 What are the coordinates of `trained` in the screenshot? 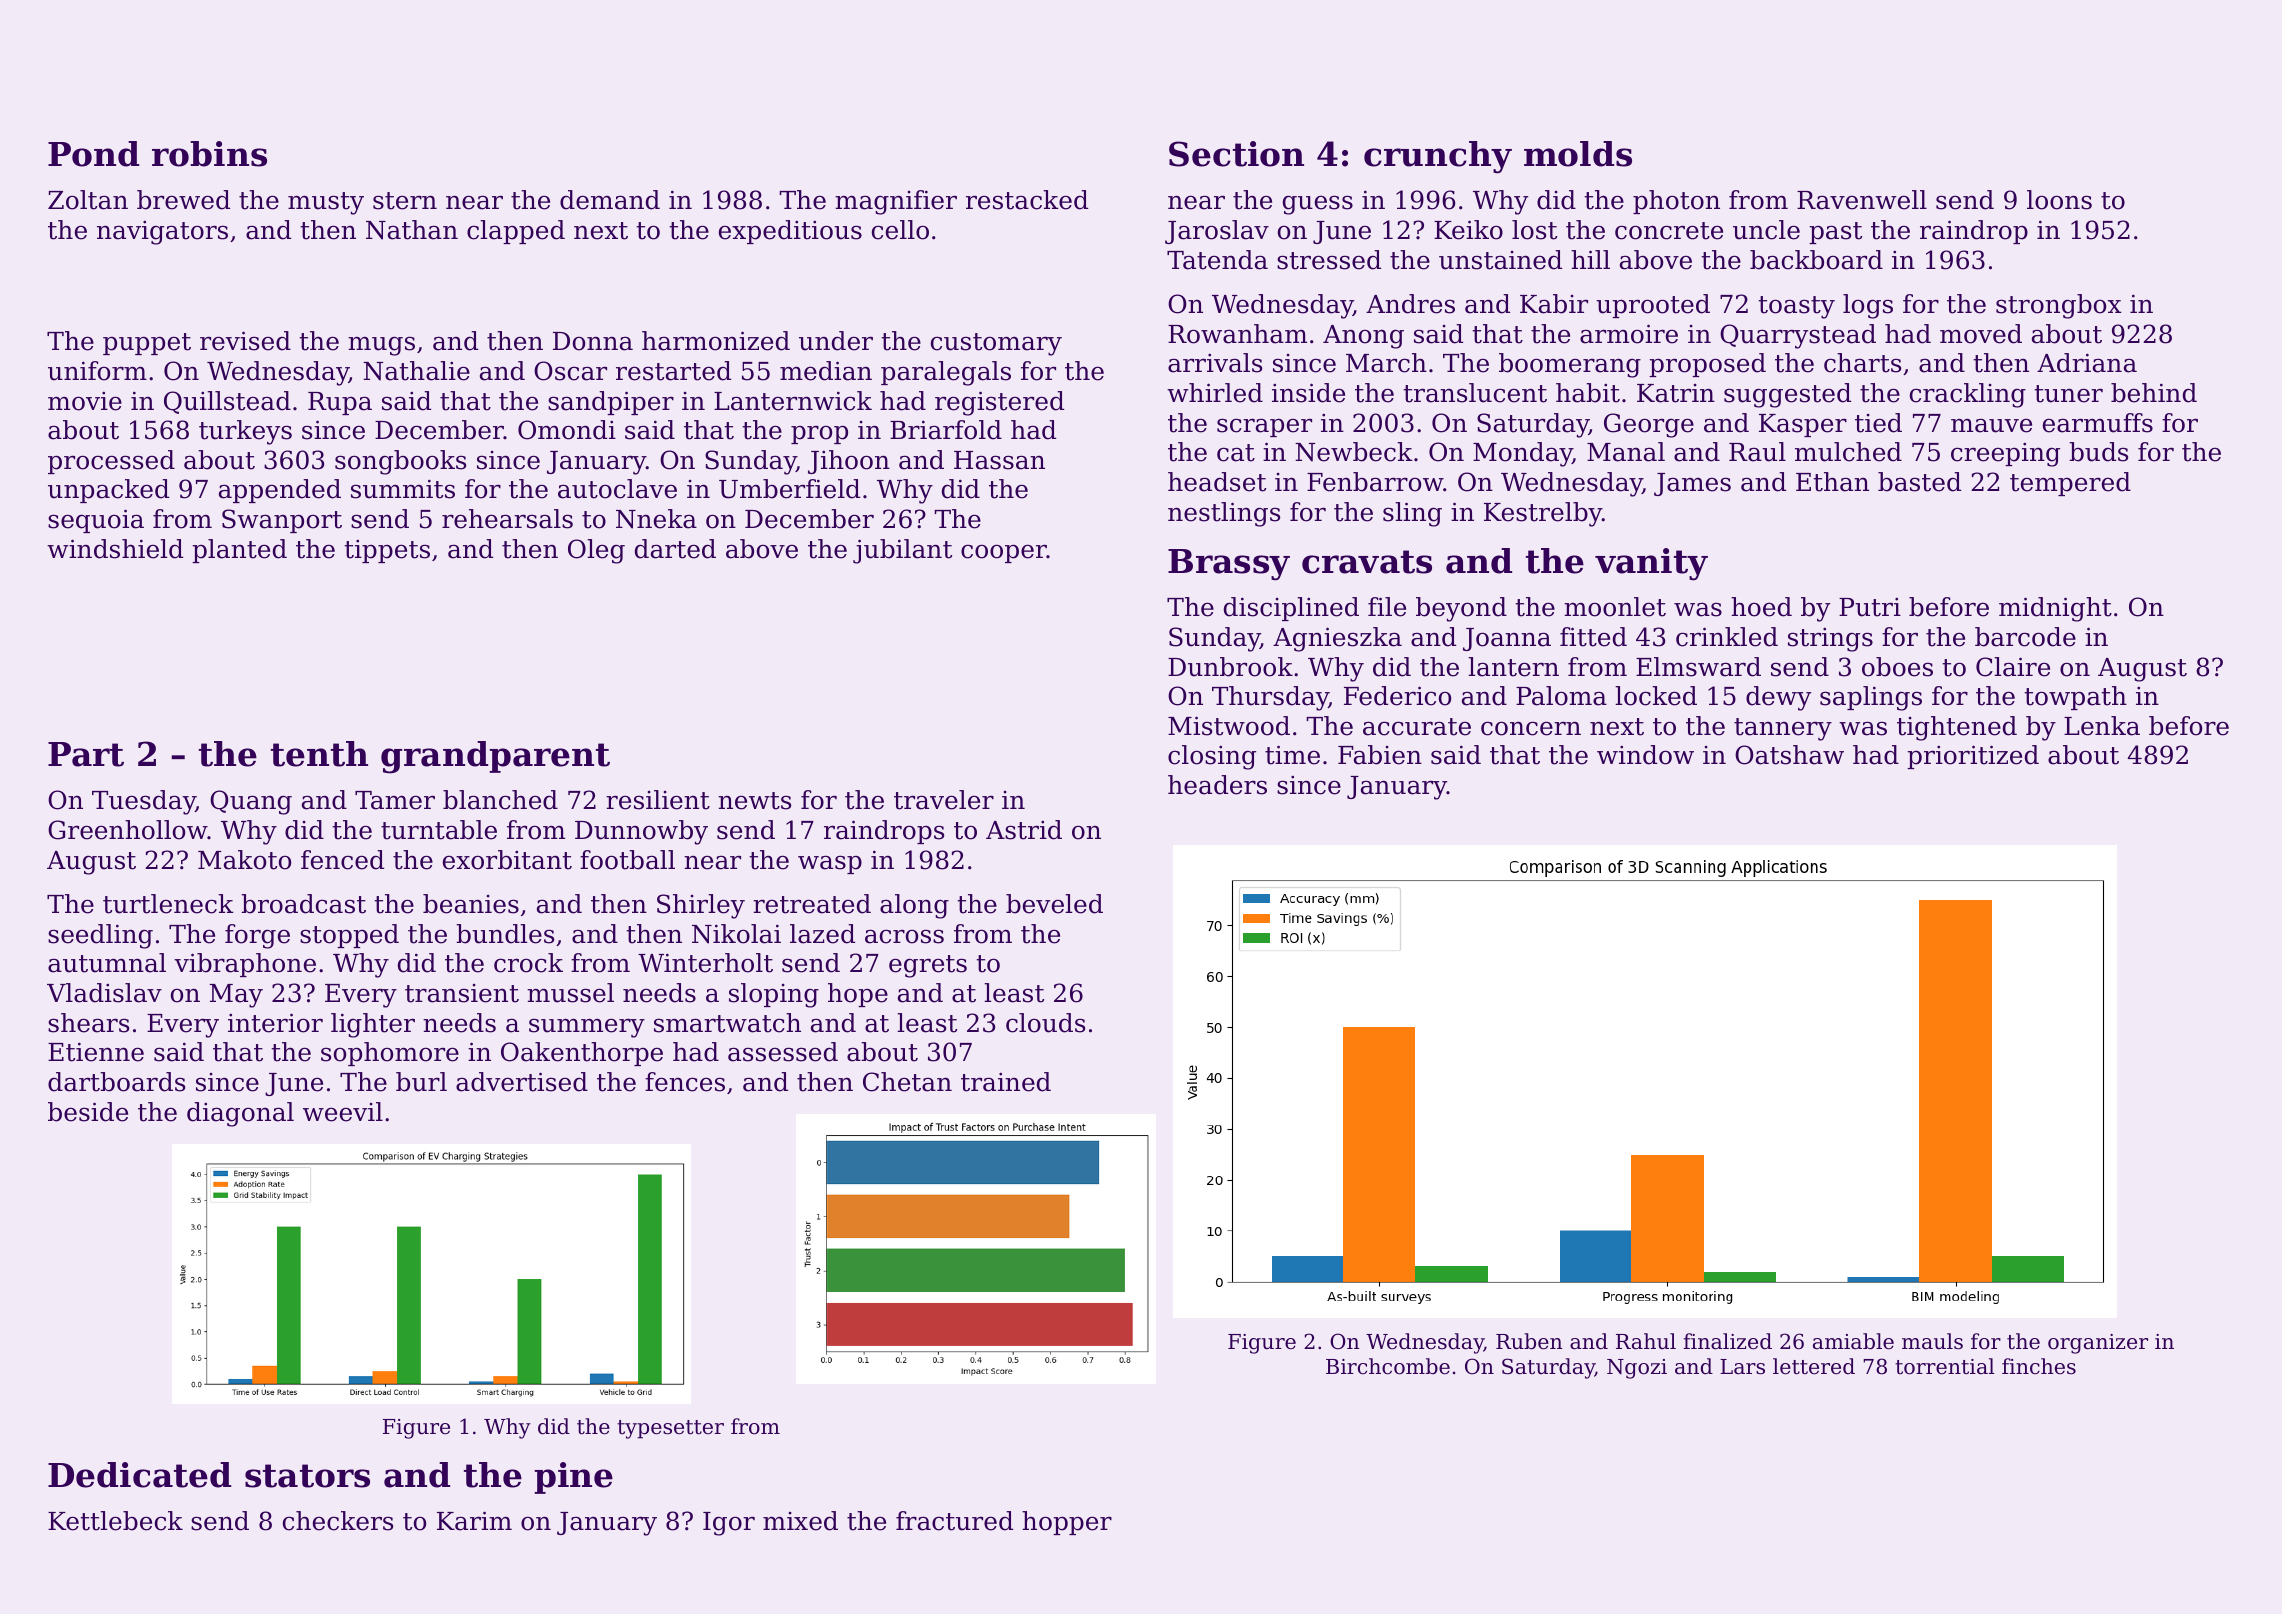 It's located at (1006, 1082).
